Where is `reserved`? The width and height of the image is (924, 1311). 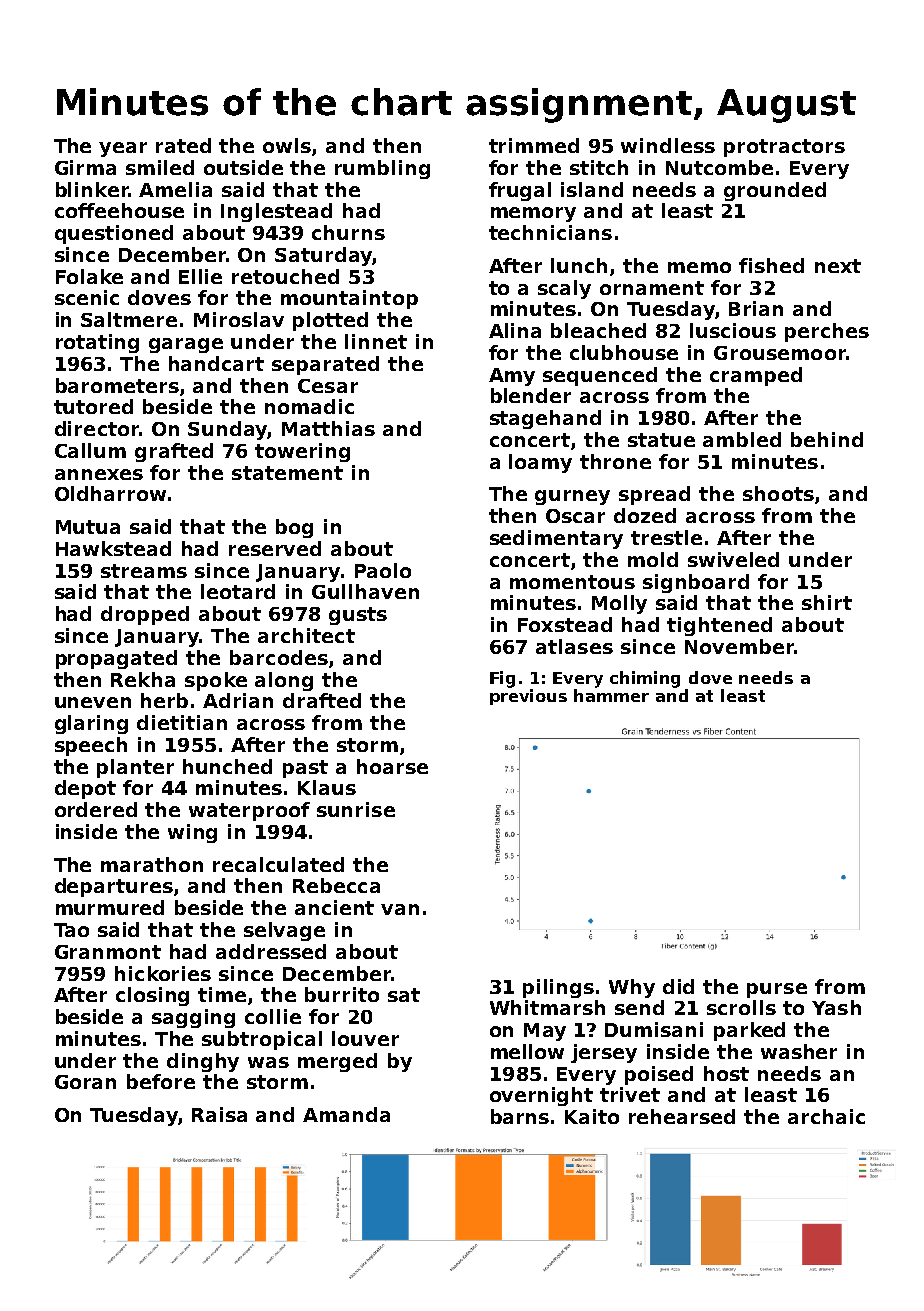
reserved is located at coordinates (275, 548).
